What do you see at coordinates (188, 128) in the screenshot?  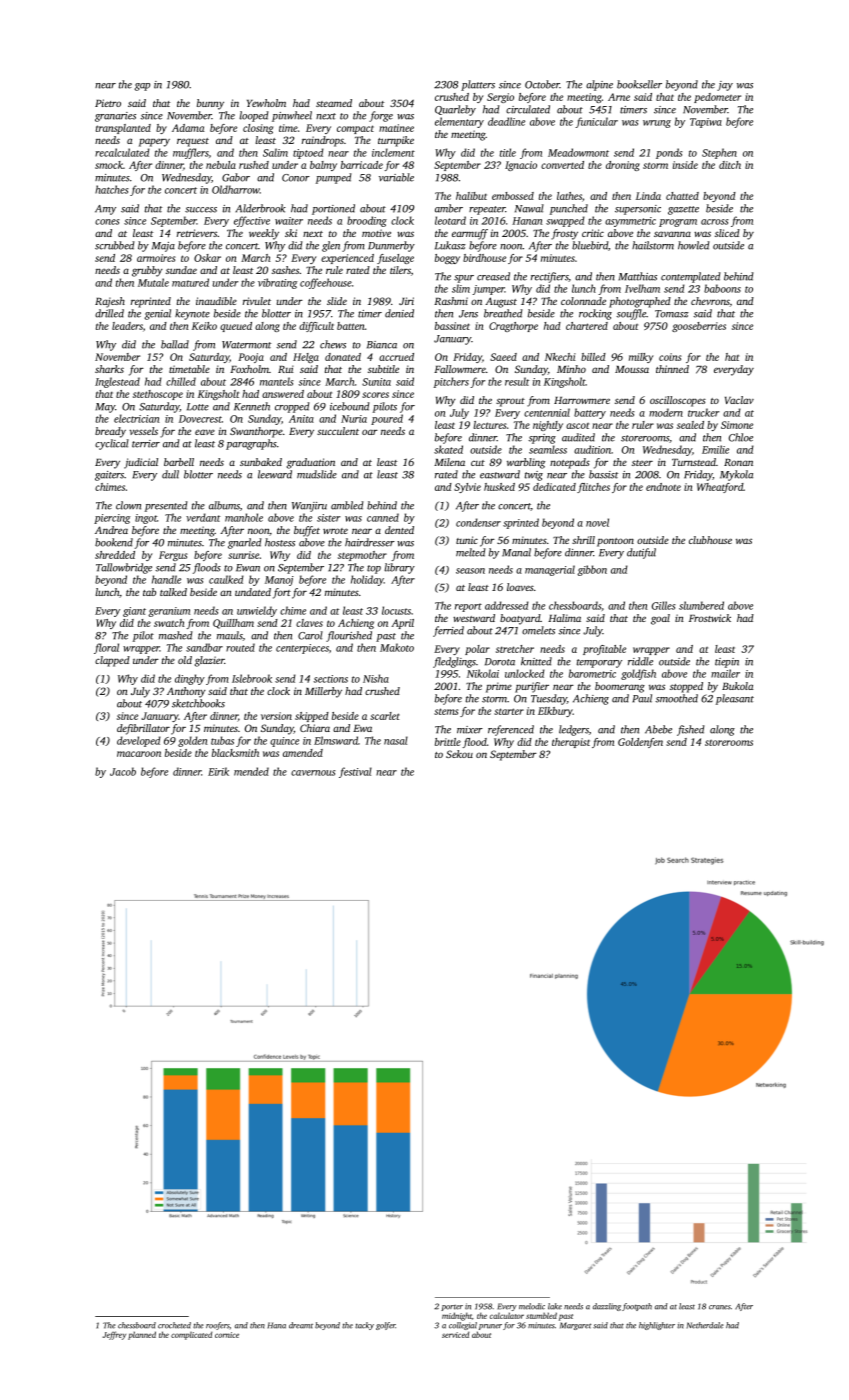 I see `Adama` at bounding box center [188, 128].
